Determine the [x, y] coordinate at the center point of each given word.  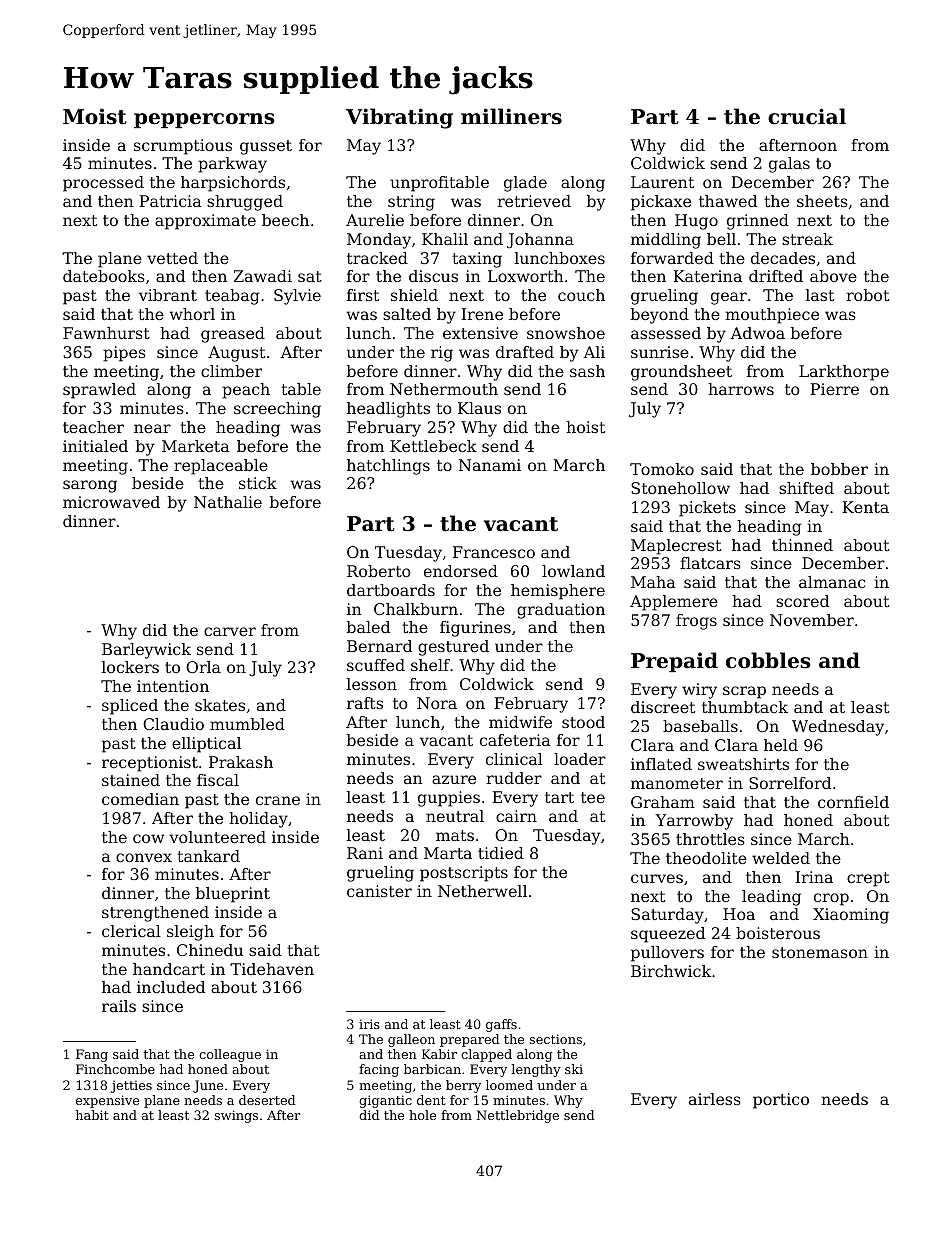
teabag [232, 297]
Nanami [490, 465]
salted [407, 314]
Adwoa [757, 333]
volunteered [217, 837]
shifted [806, 488]
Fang [92, 1055]
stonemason [820, 952]
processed [103, 184]
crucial [807, 116]
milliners [511, 116]
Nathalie [228, 502]
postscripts [464, 874]
